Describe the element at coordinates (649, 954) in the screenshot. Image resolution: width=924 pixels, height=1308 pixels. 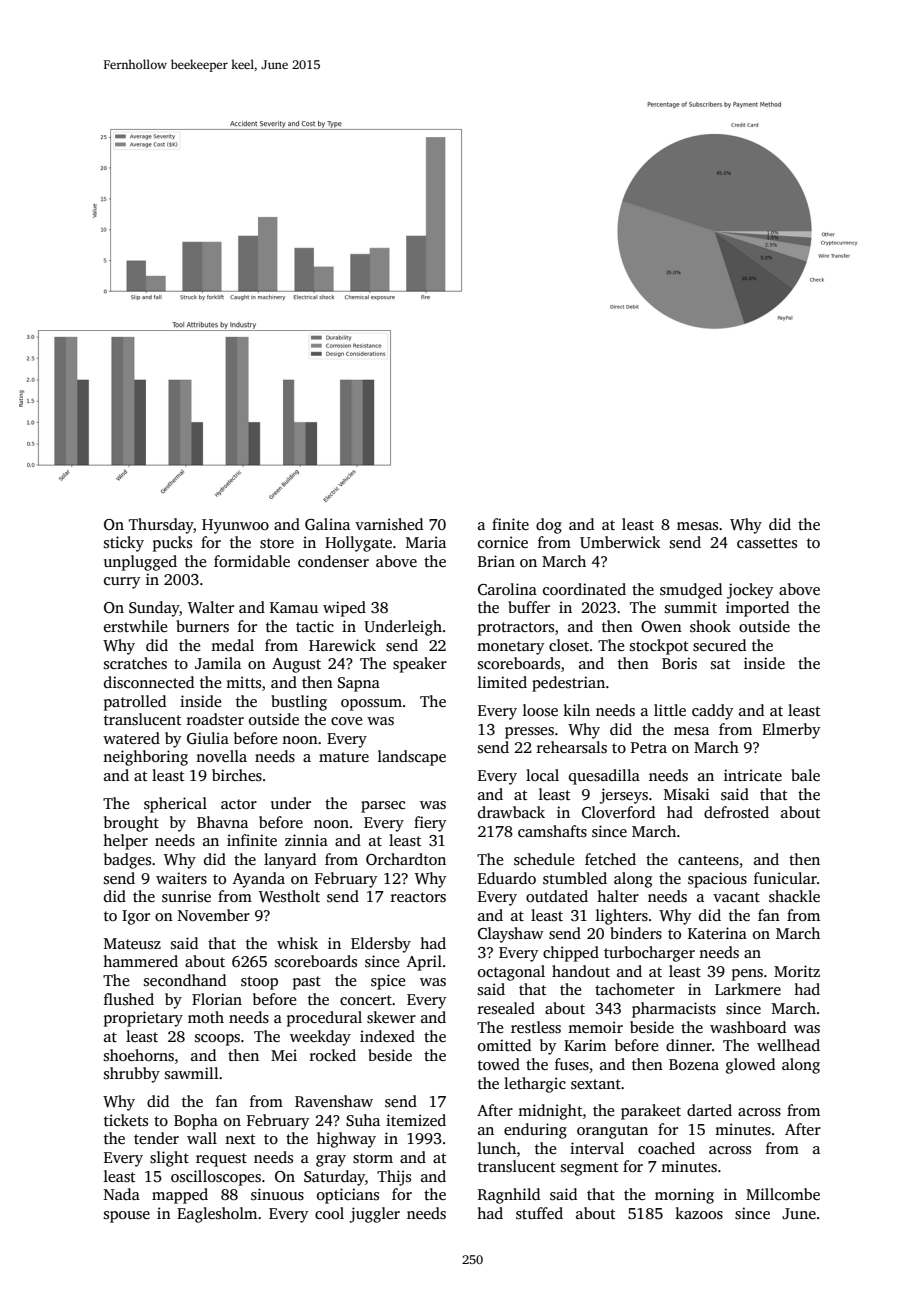
I see `turbocharger` at that location.
